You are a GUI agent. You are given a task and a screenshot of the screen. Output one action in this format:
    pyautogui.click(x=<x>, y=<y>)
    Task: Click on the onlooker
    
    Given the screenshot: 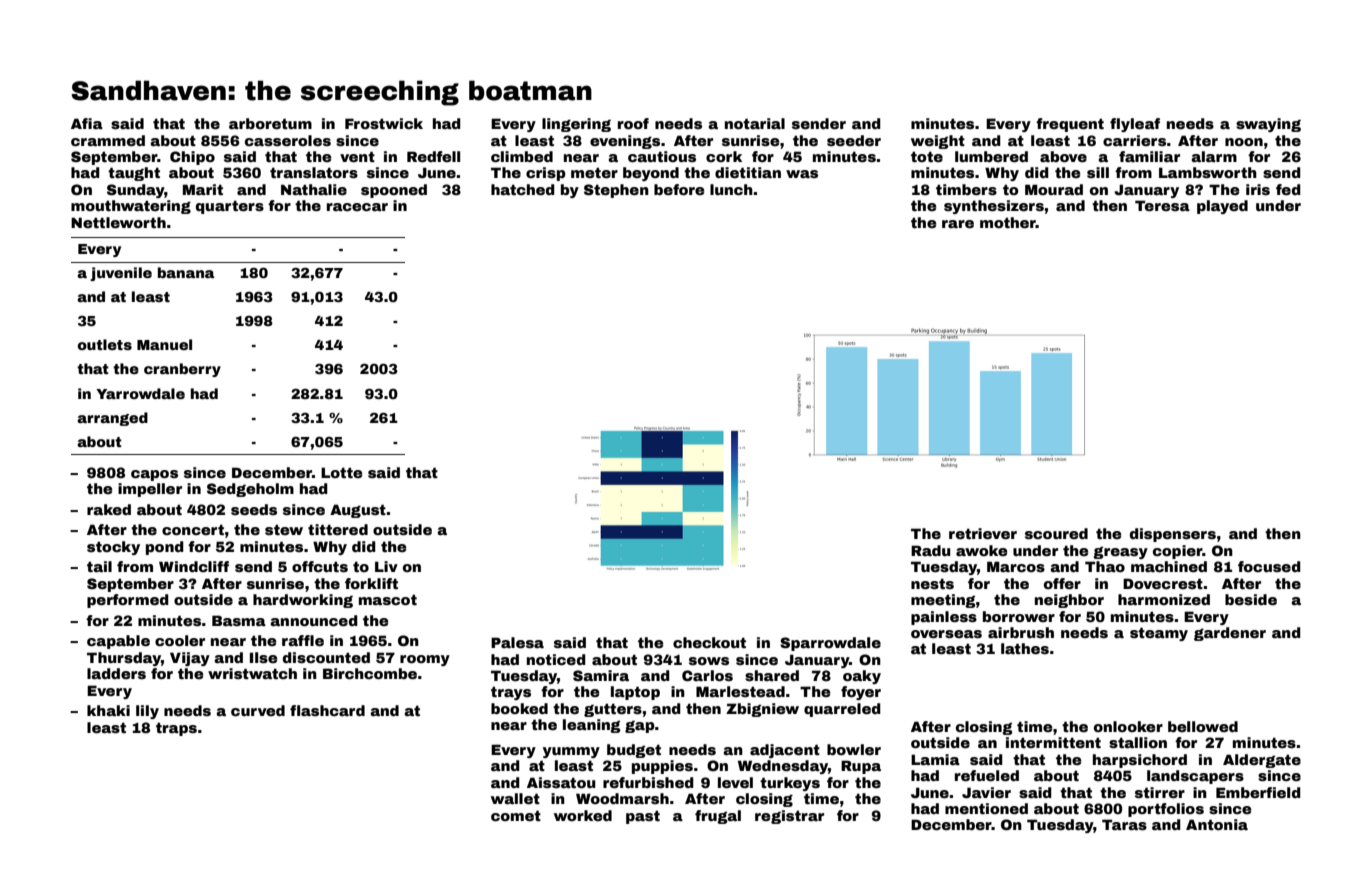 What is the action you would take?
    pyautogui.click(x=1128, y=726)
